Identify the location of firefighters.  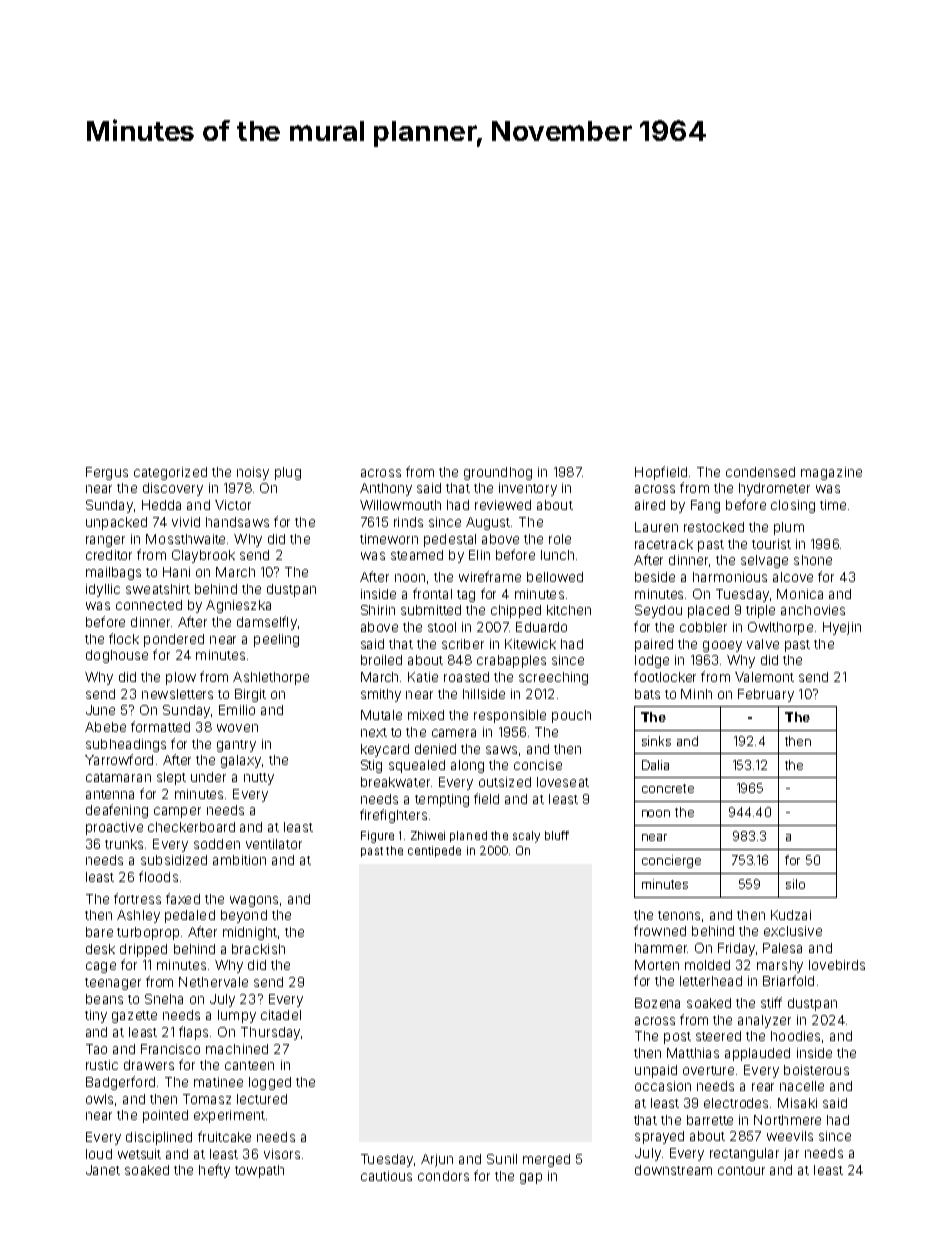
(393, 816).
